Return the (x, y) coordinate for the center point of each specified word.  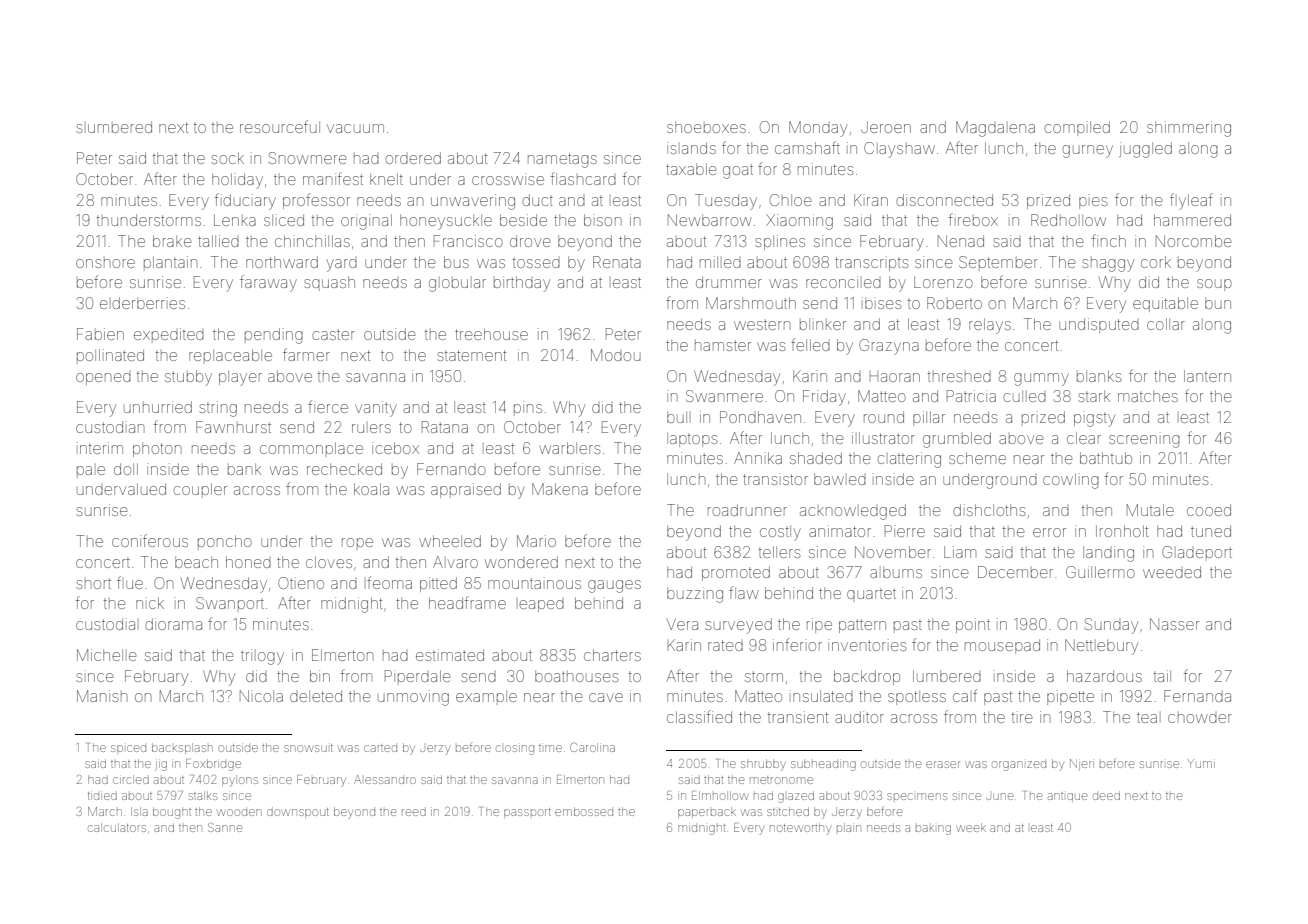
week (971, 827)
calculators (117, 827)
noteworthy (800, 829)
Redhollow (1068, 220)
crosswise (508, 179)
